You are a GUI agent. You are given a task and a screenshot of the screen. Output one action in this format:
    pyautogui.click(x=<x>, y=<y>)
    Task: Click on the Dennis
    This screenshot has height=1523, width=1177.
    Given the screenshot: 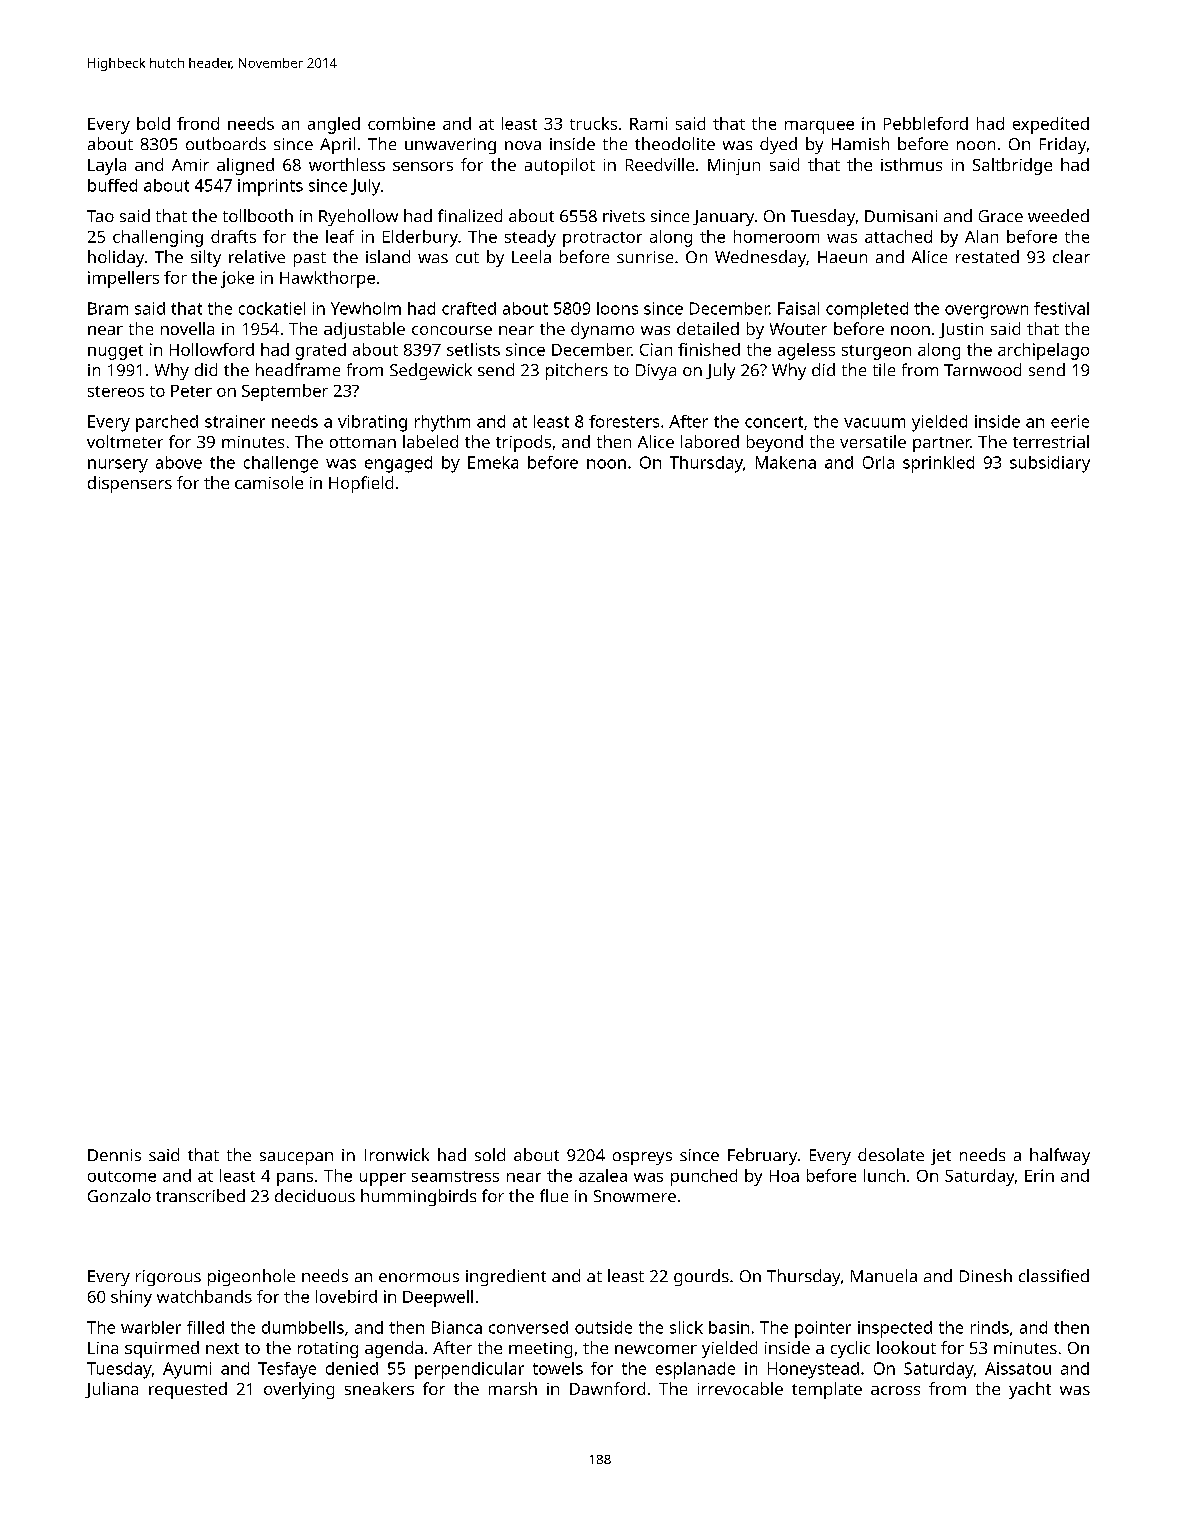 What is the action you would take?
    pyautogui.click(x=114, y=1155)
